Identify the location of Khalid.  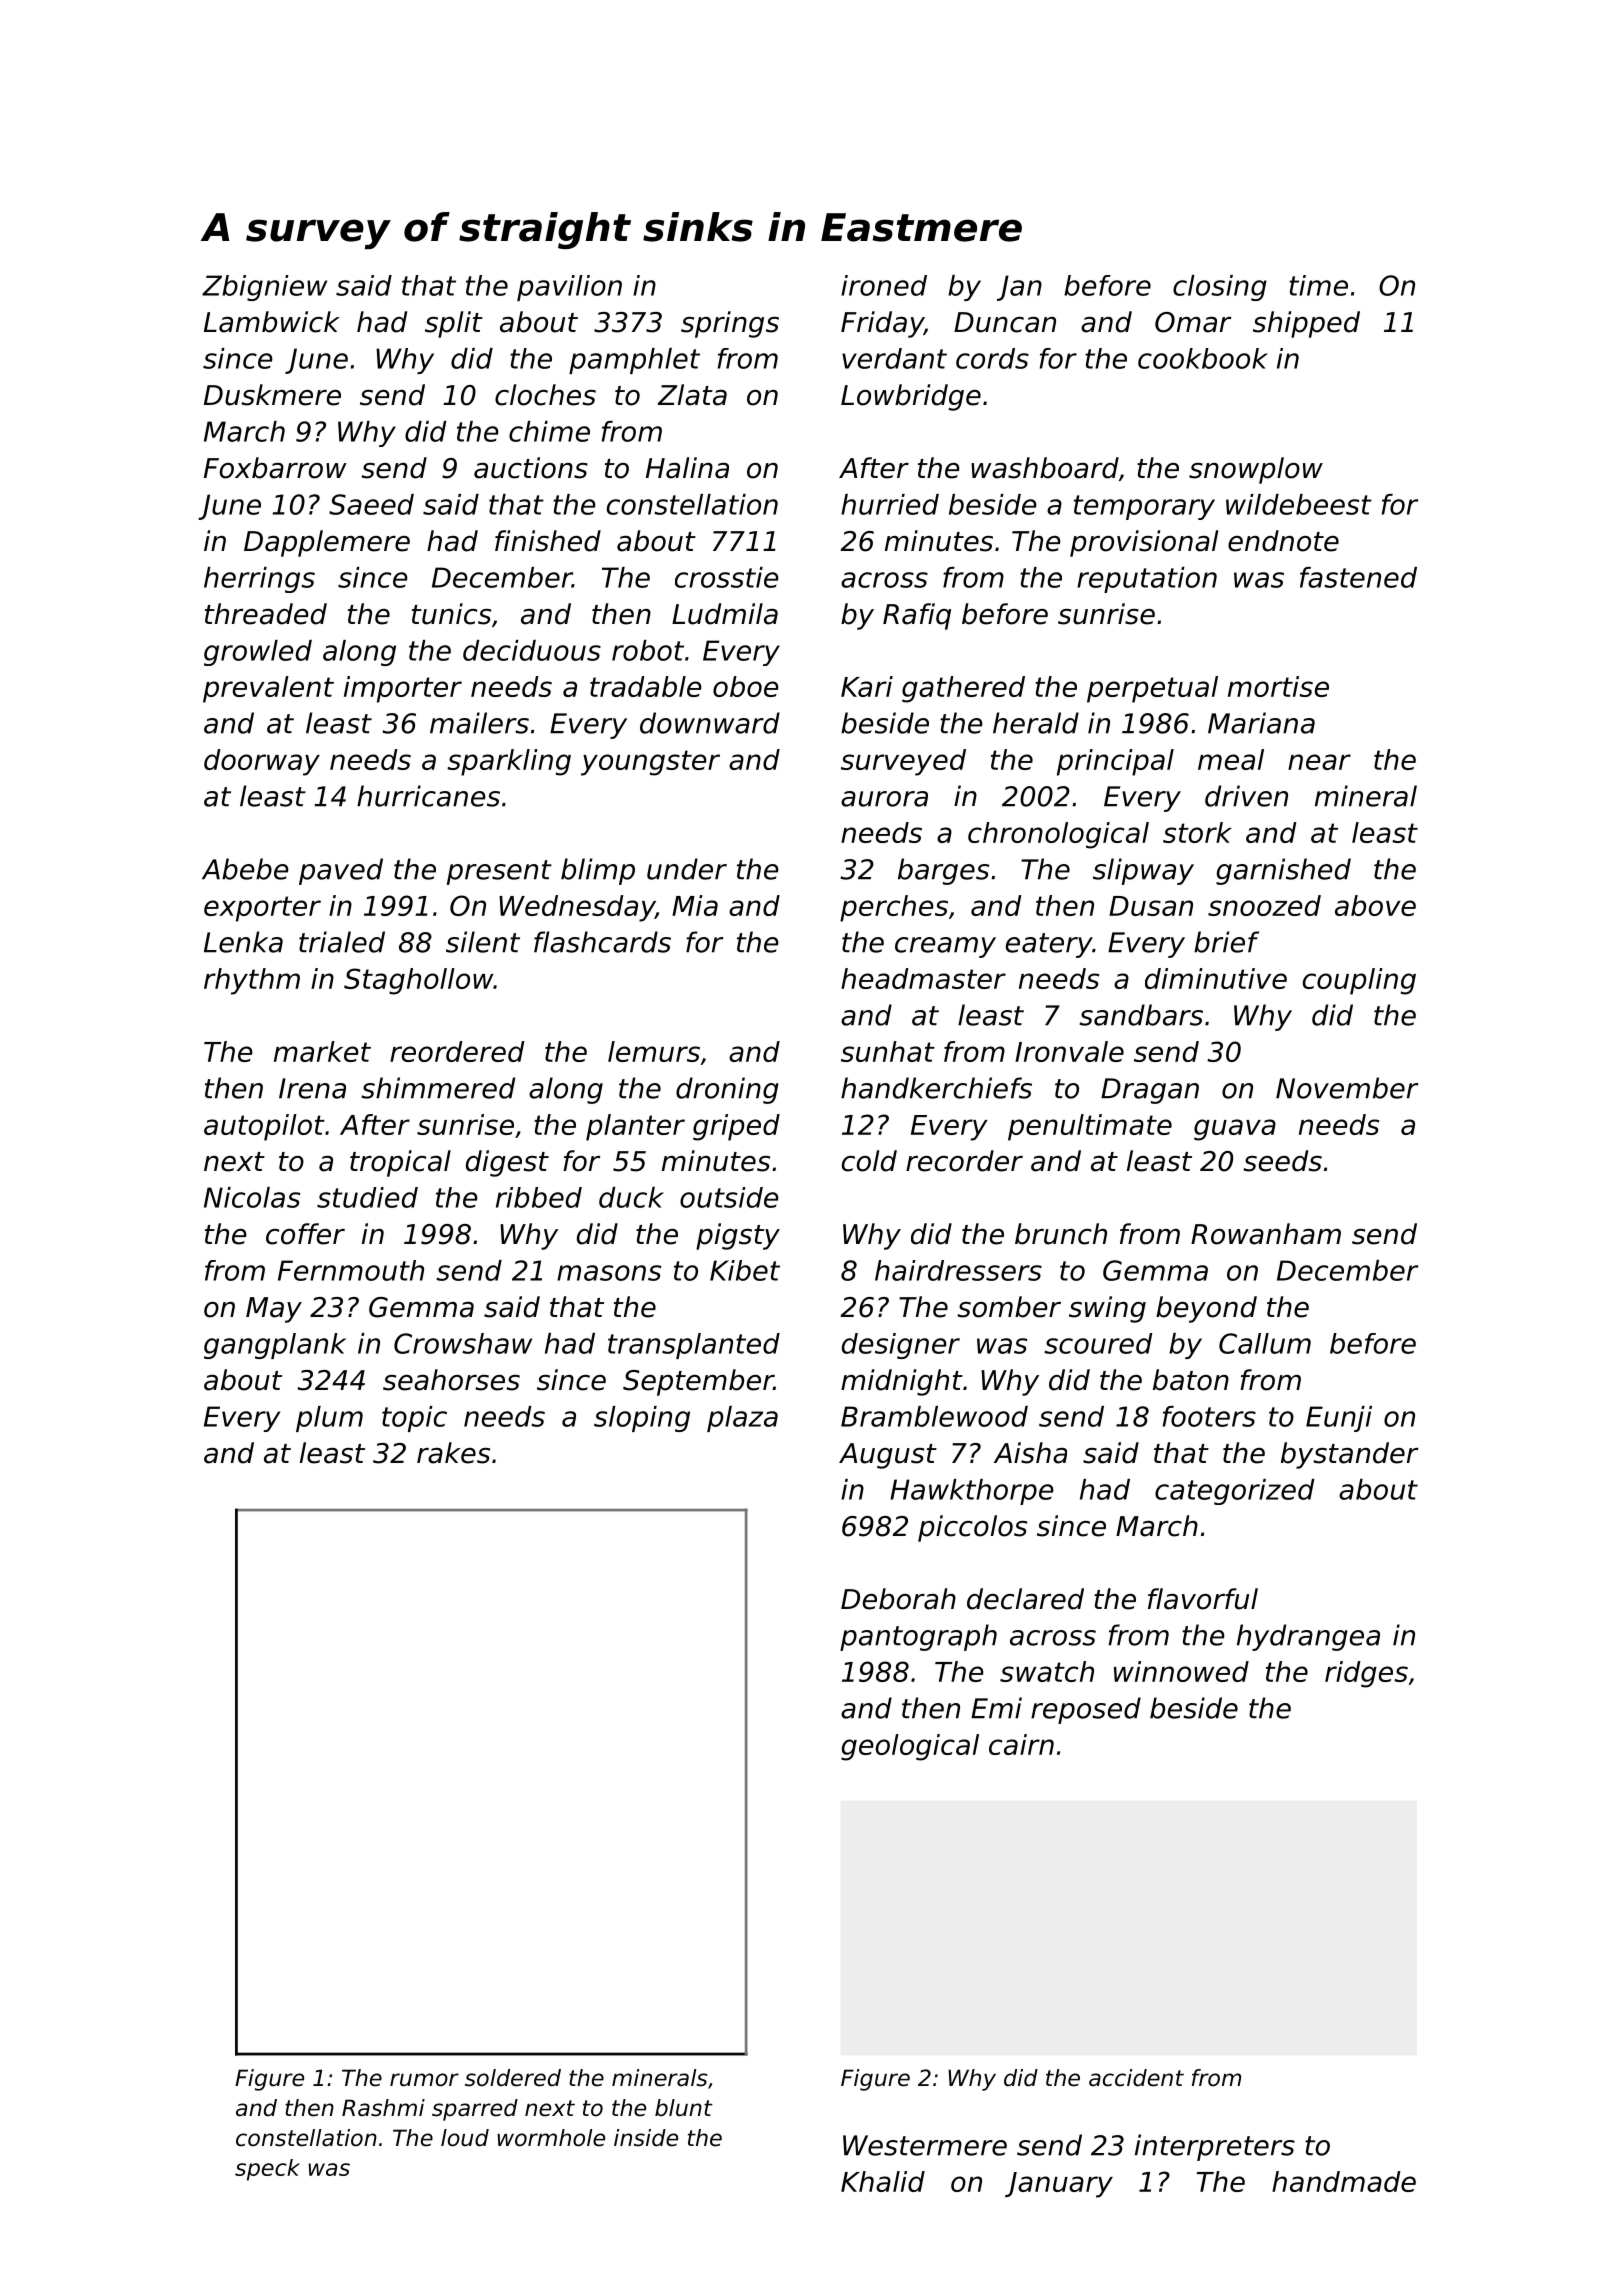
(883, 2181).
